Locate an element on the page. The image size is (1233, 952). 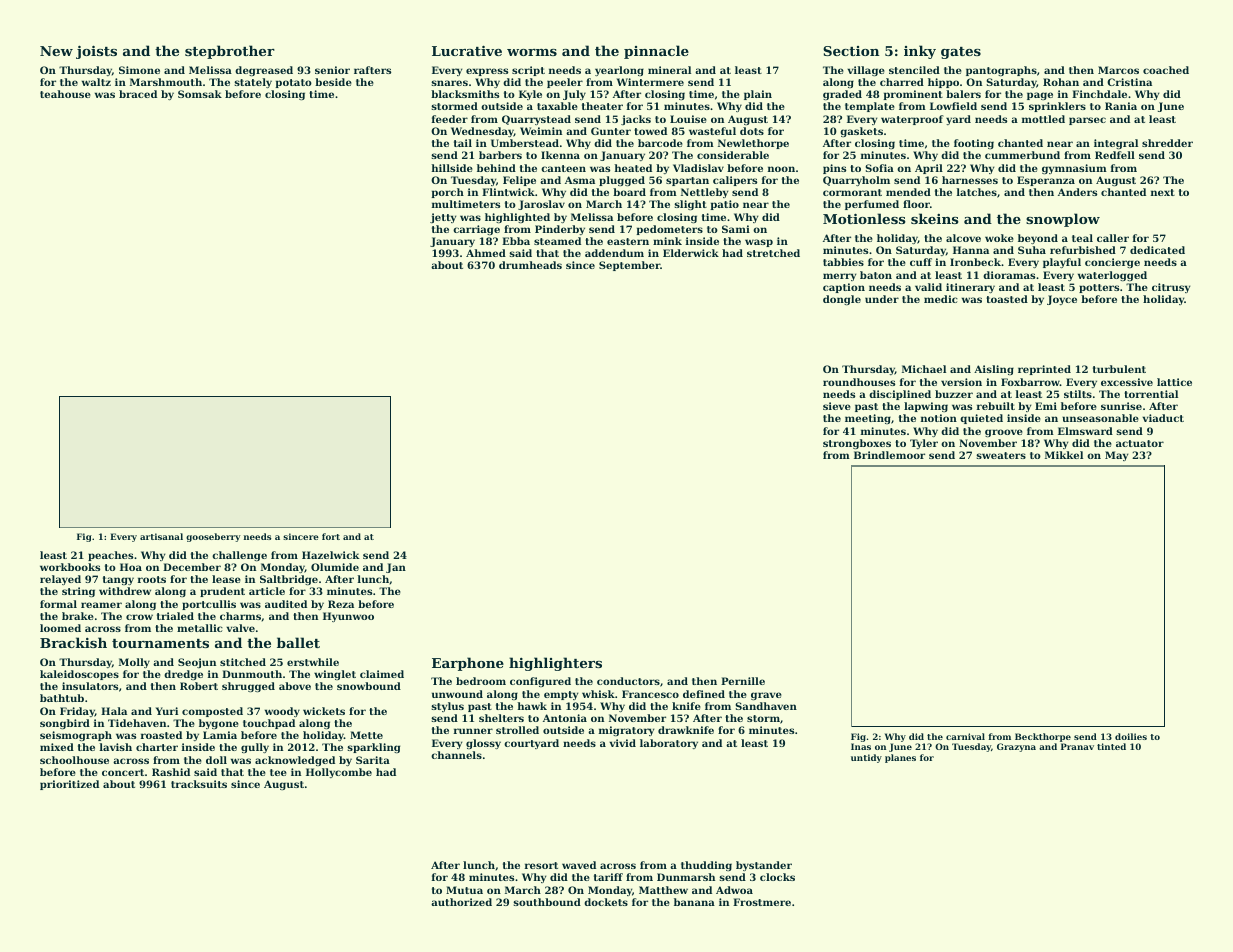
potato is located at coordinates (293, 83).
